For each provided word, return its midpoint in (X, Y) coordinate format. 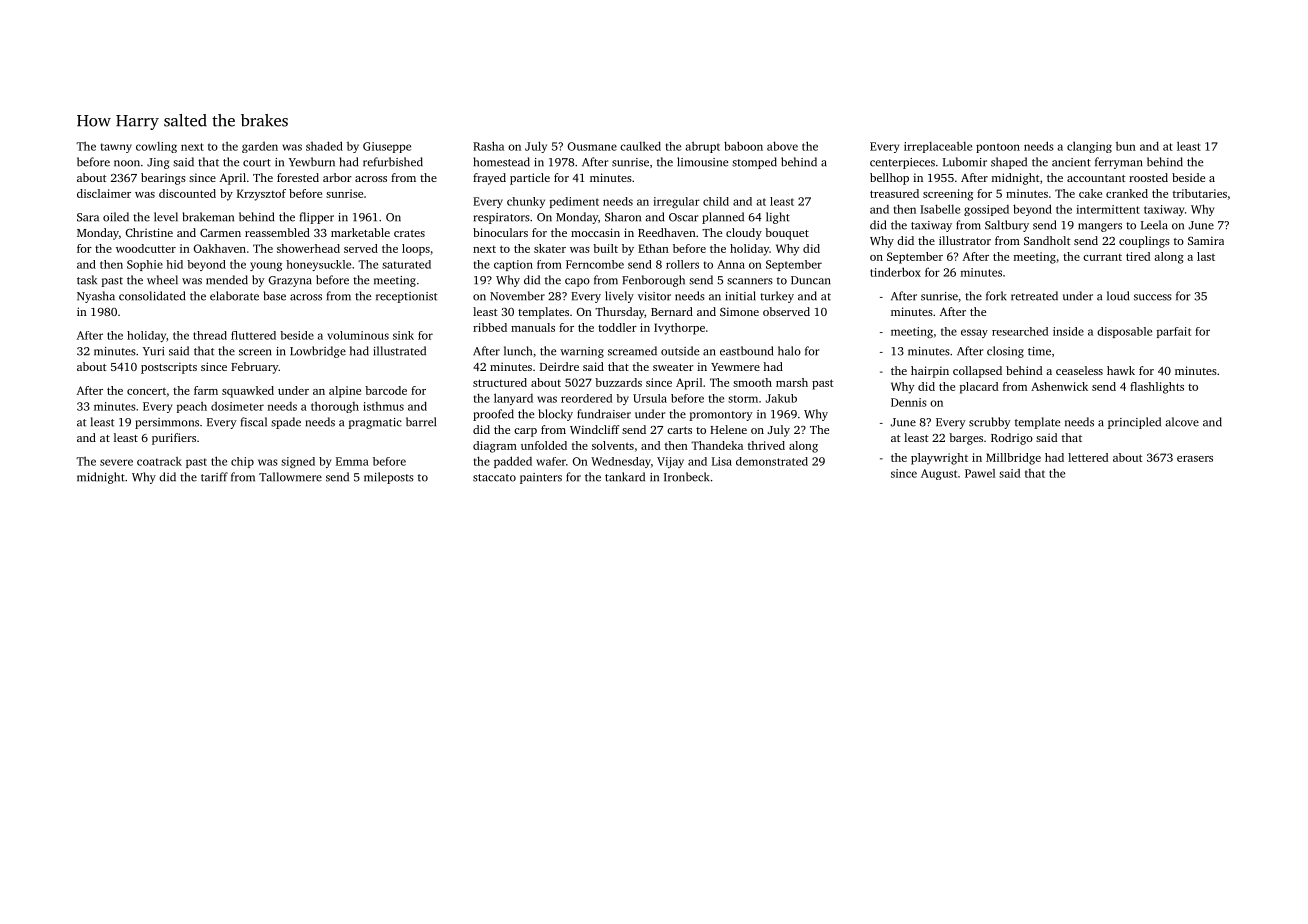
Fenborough (653, 281)
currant (1102, 257)
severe (116, 462)
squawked (248, 392)
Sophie (145, 265)
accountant (1096, 178)
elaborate (234, 296)
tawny (116, 148)
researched (1020, 331)
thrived (766, 445)
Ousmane (592, 146)
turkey (777, 297)
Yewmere (735, 367)
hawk (1121, 370)
